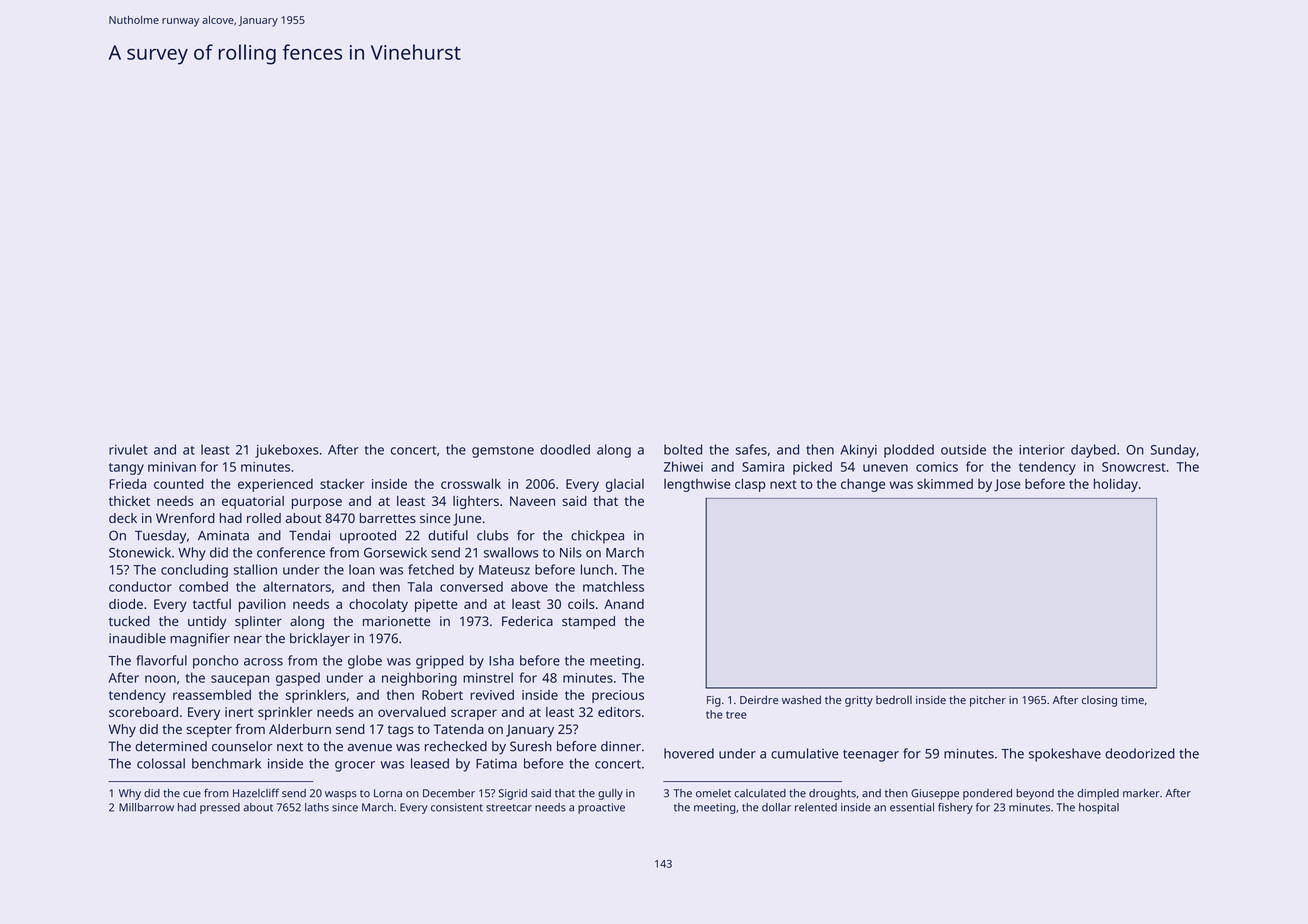  I want to click on Anand, so click(624, 604).
